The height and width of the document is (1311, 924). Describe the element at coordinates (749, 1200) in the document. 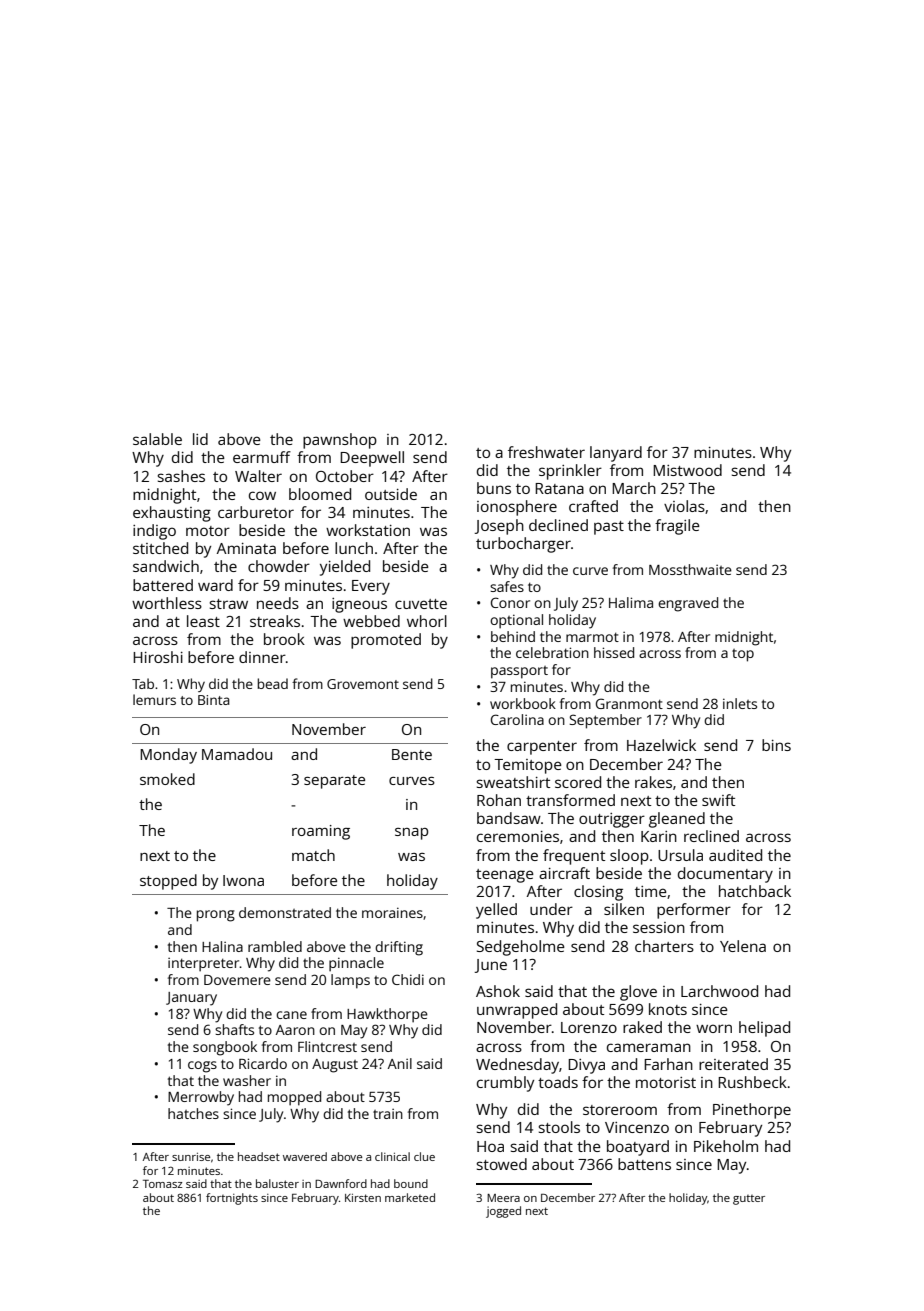

I see `gutter` at that location.
